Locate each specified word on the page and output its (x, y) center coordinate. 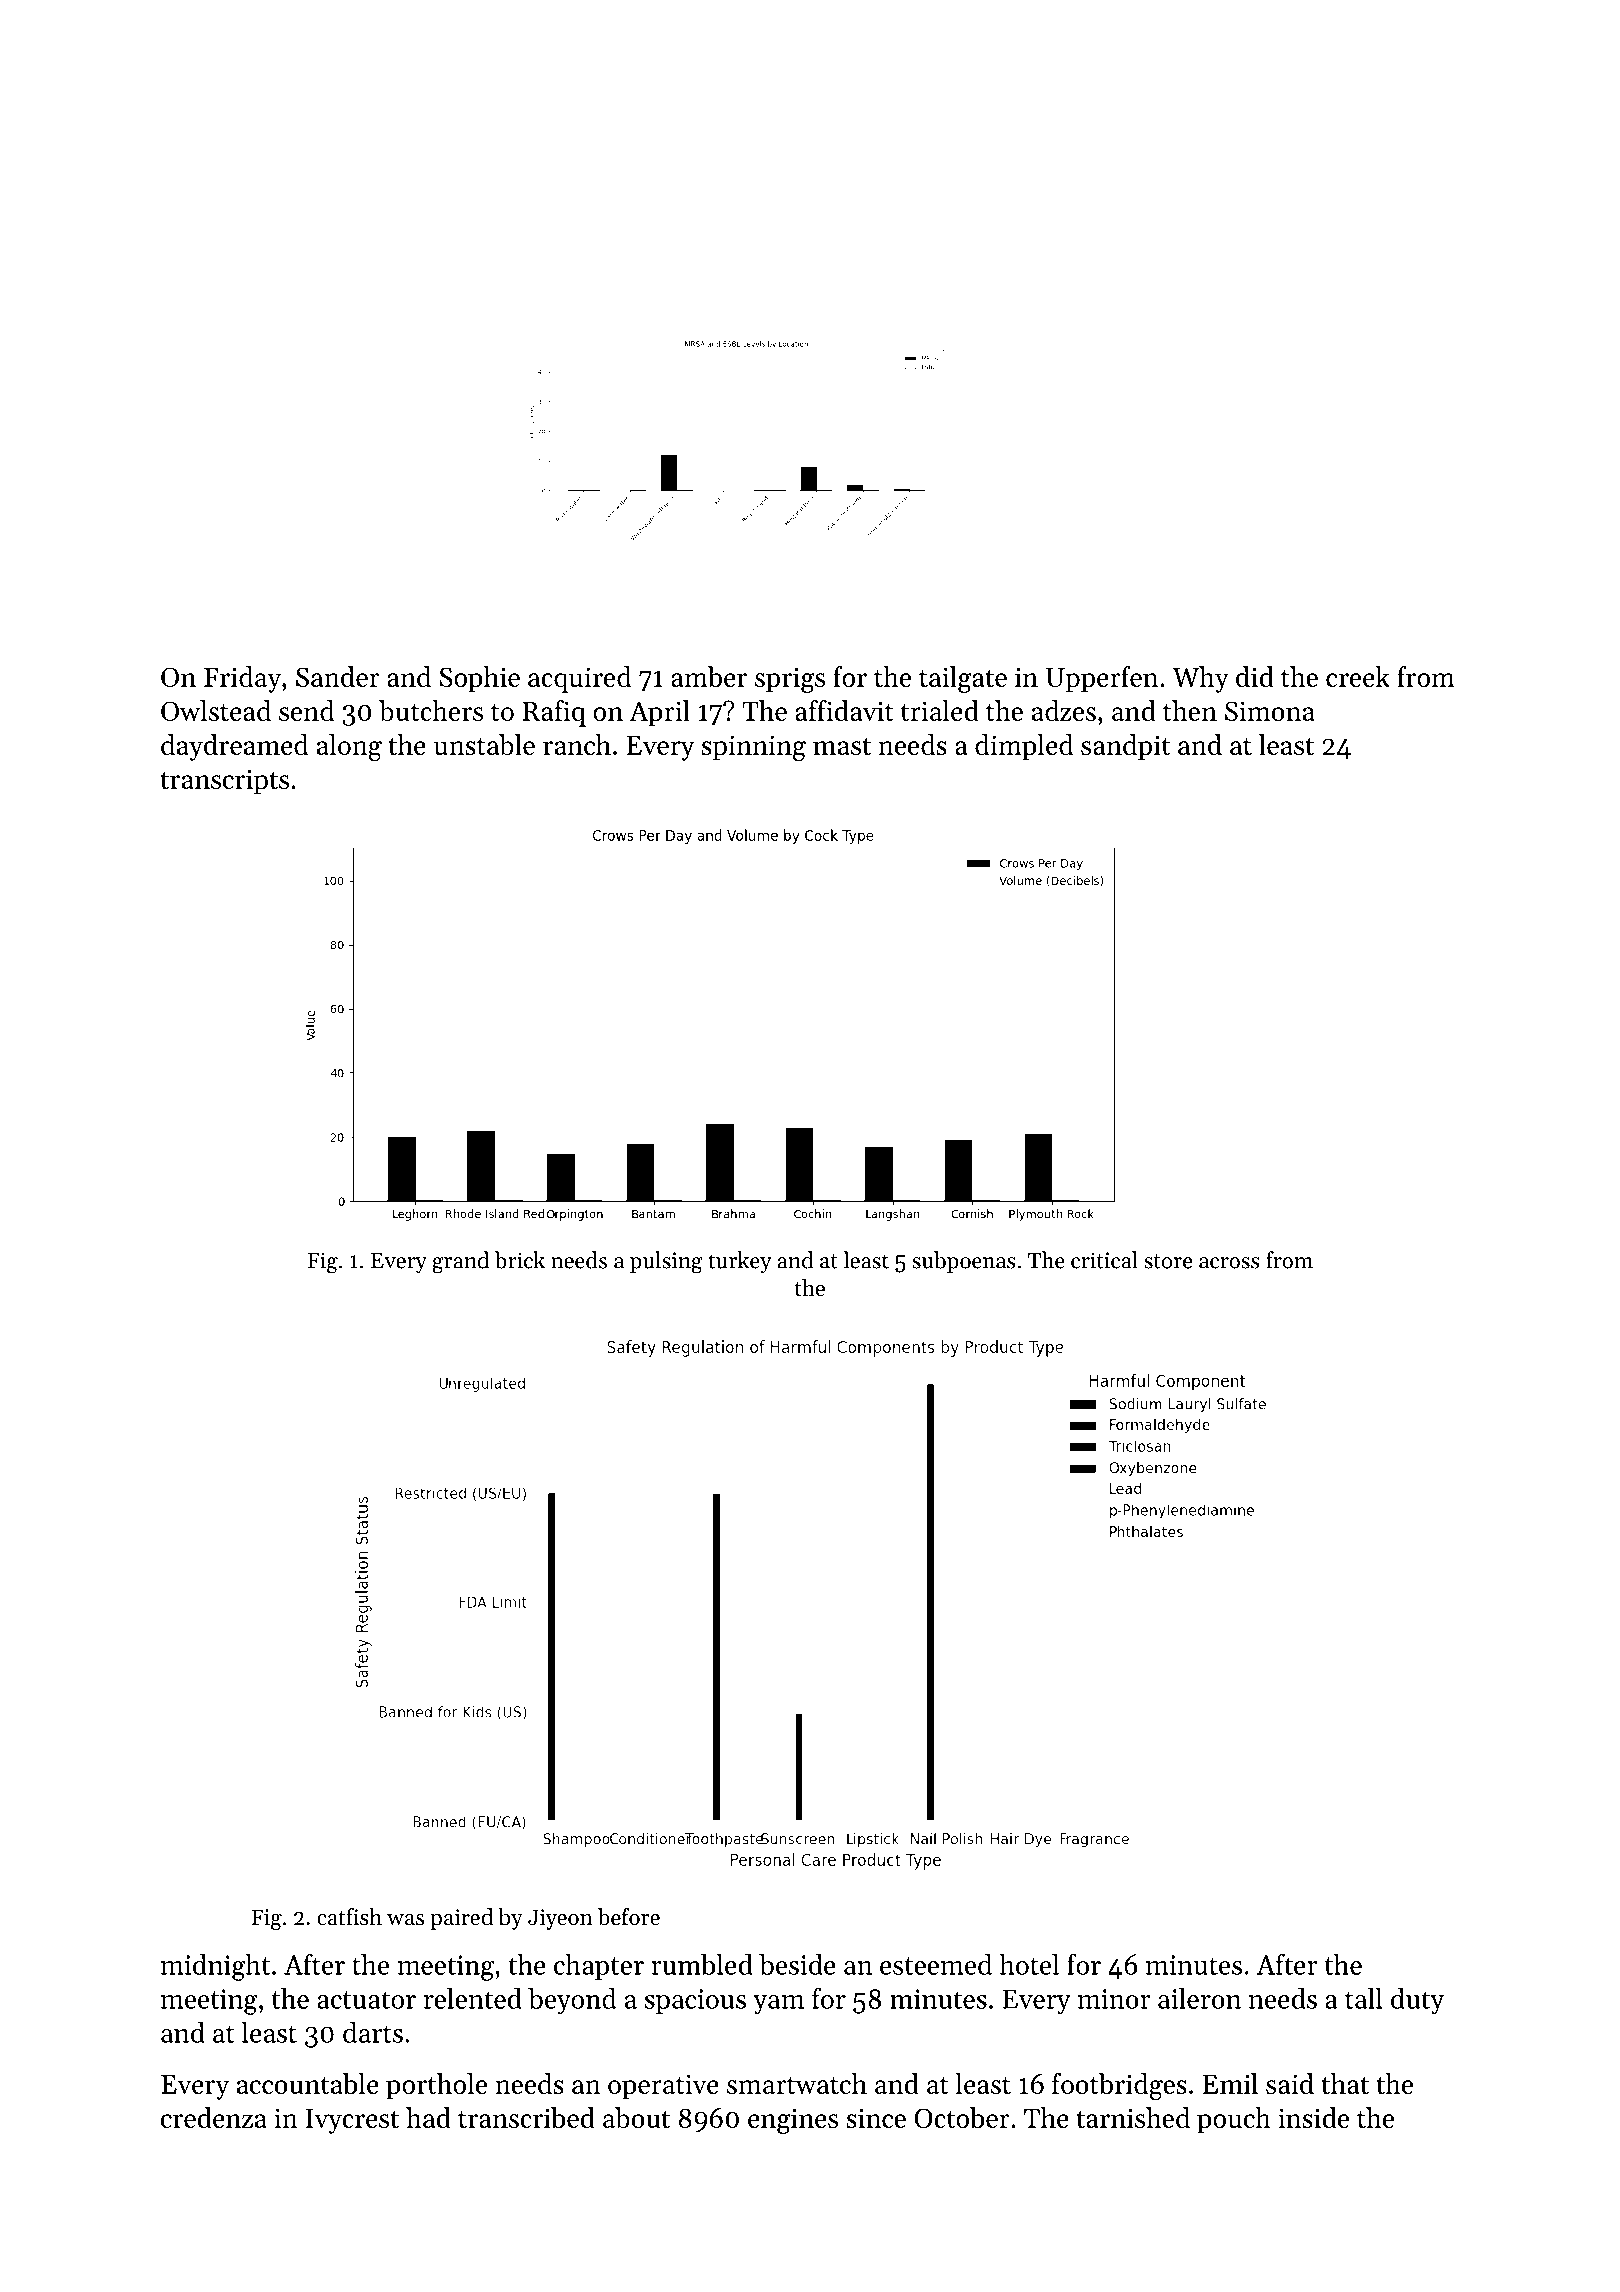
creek (1358, 676)
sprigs (790, 680)
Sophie (480, 679)
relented (473, 1998)
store (1168, 1261)
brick (520, 1260)
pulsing (666, 1262)
